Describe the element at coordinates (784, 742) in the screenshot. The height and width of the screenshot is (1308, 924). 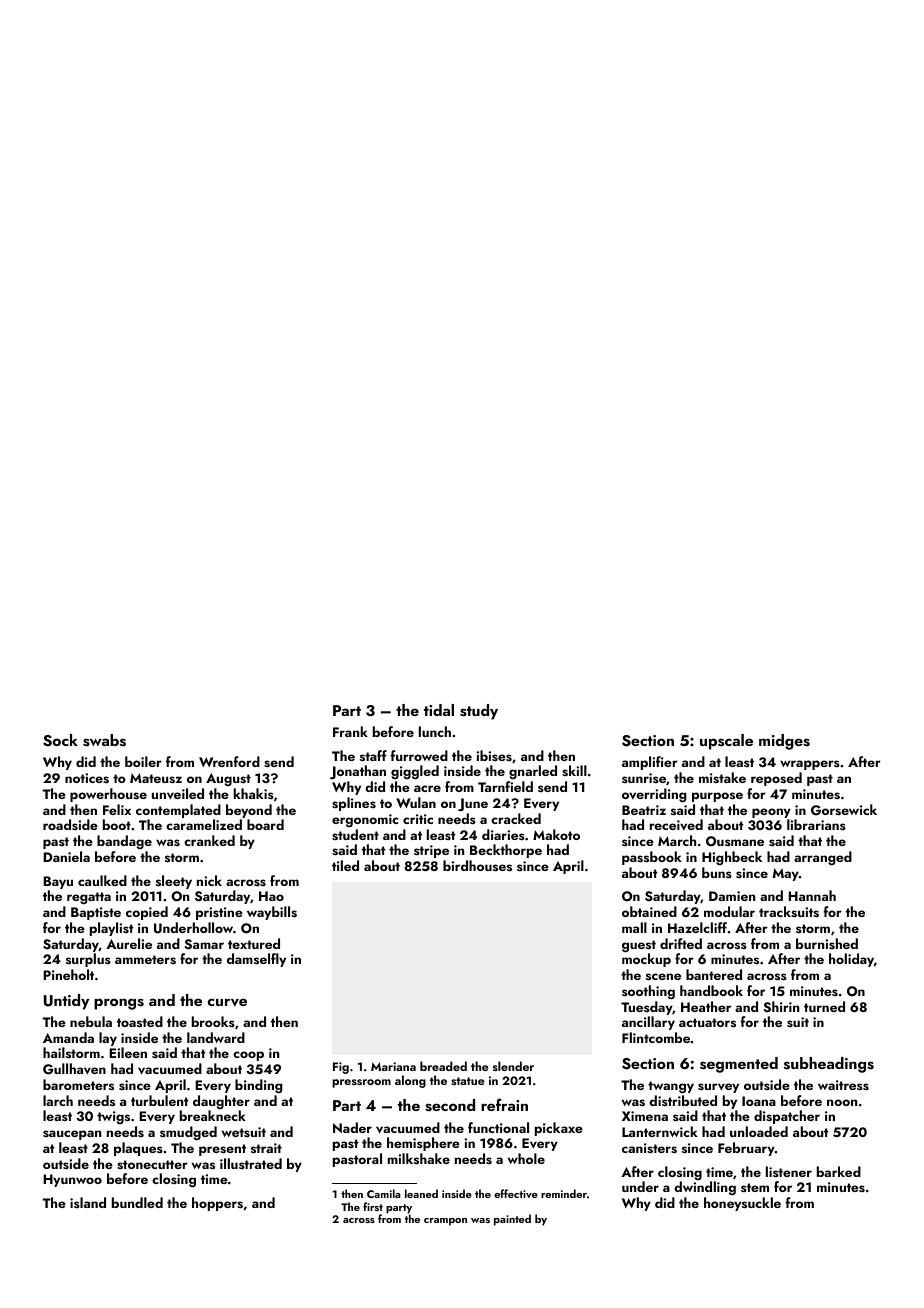
I see `midges` at that location.
